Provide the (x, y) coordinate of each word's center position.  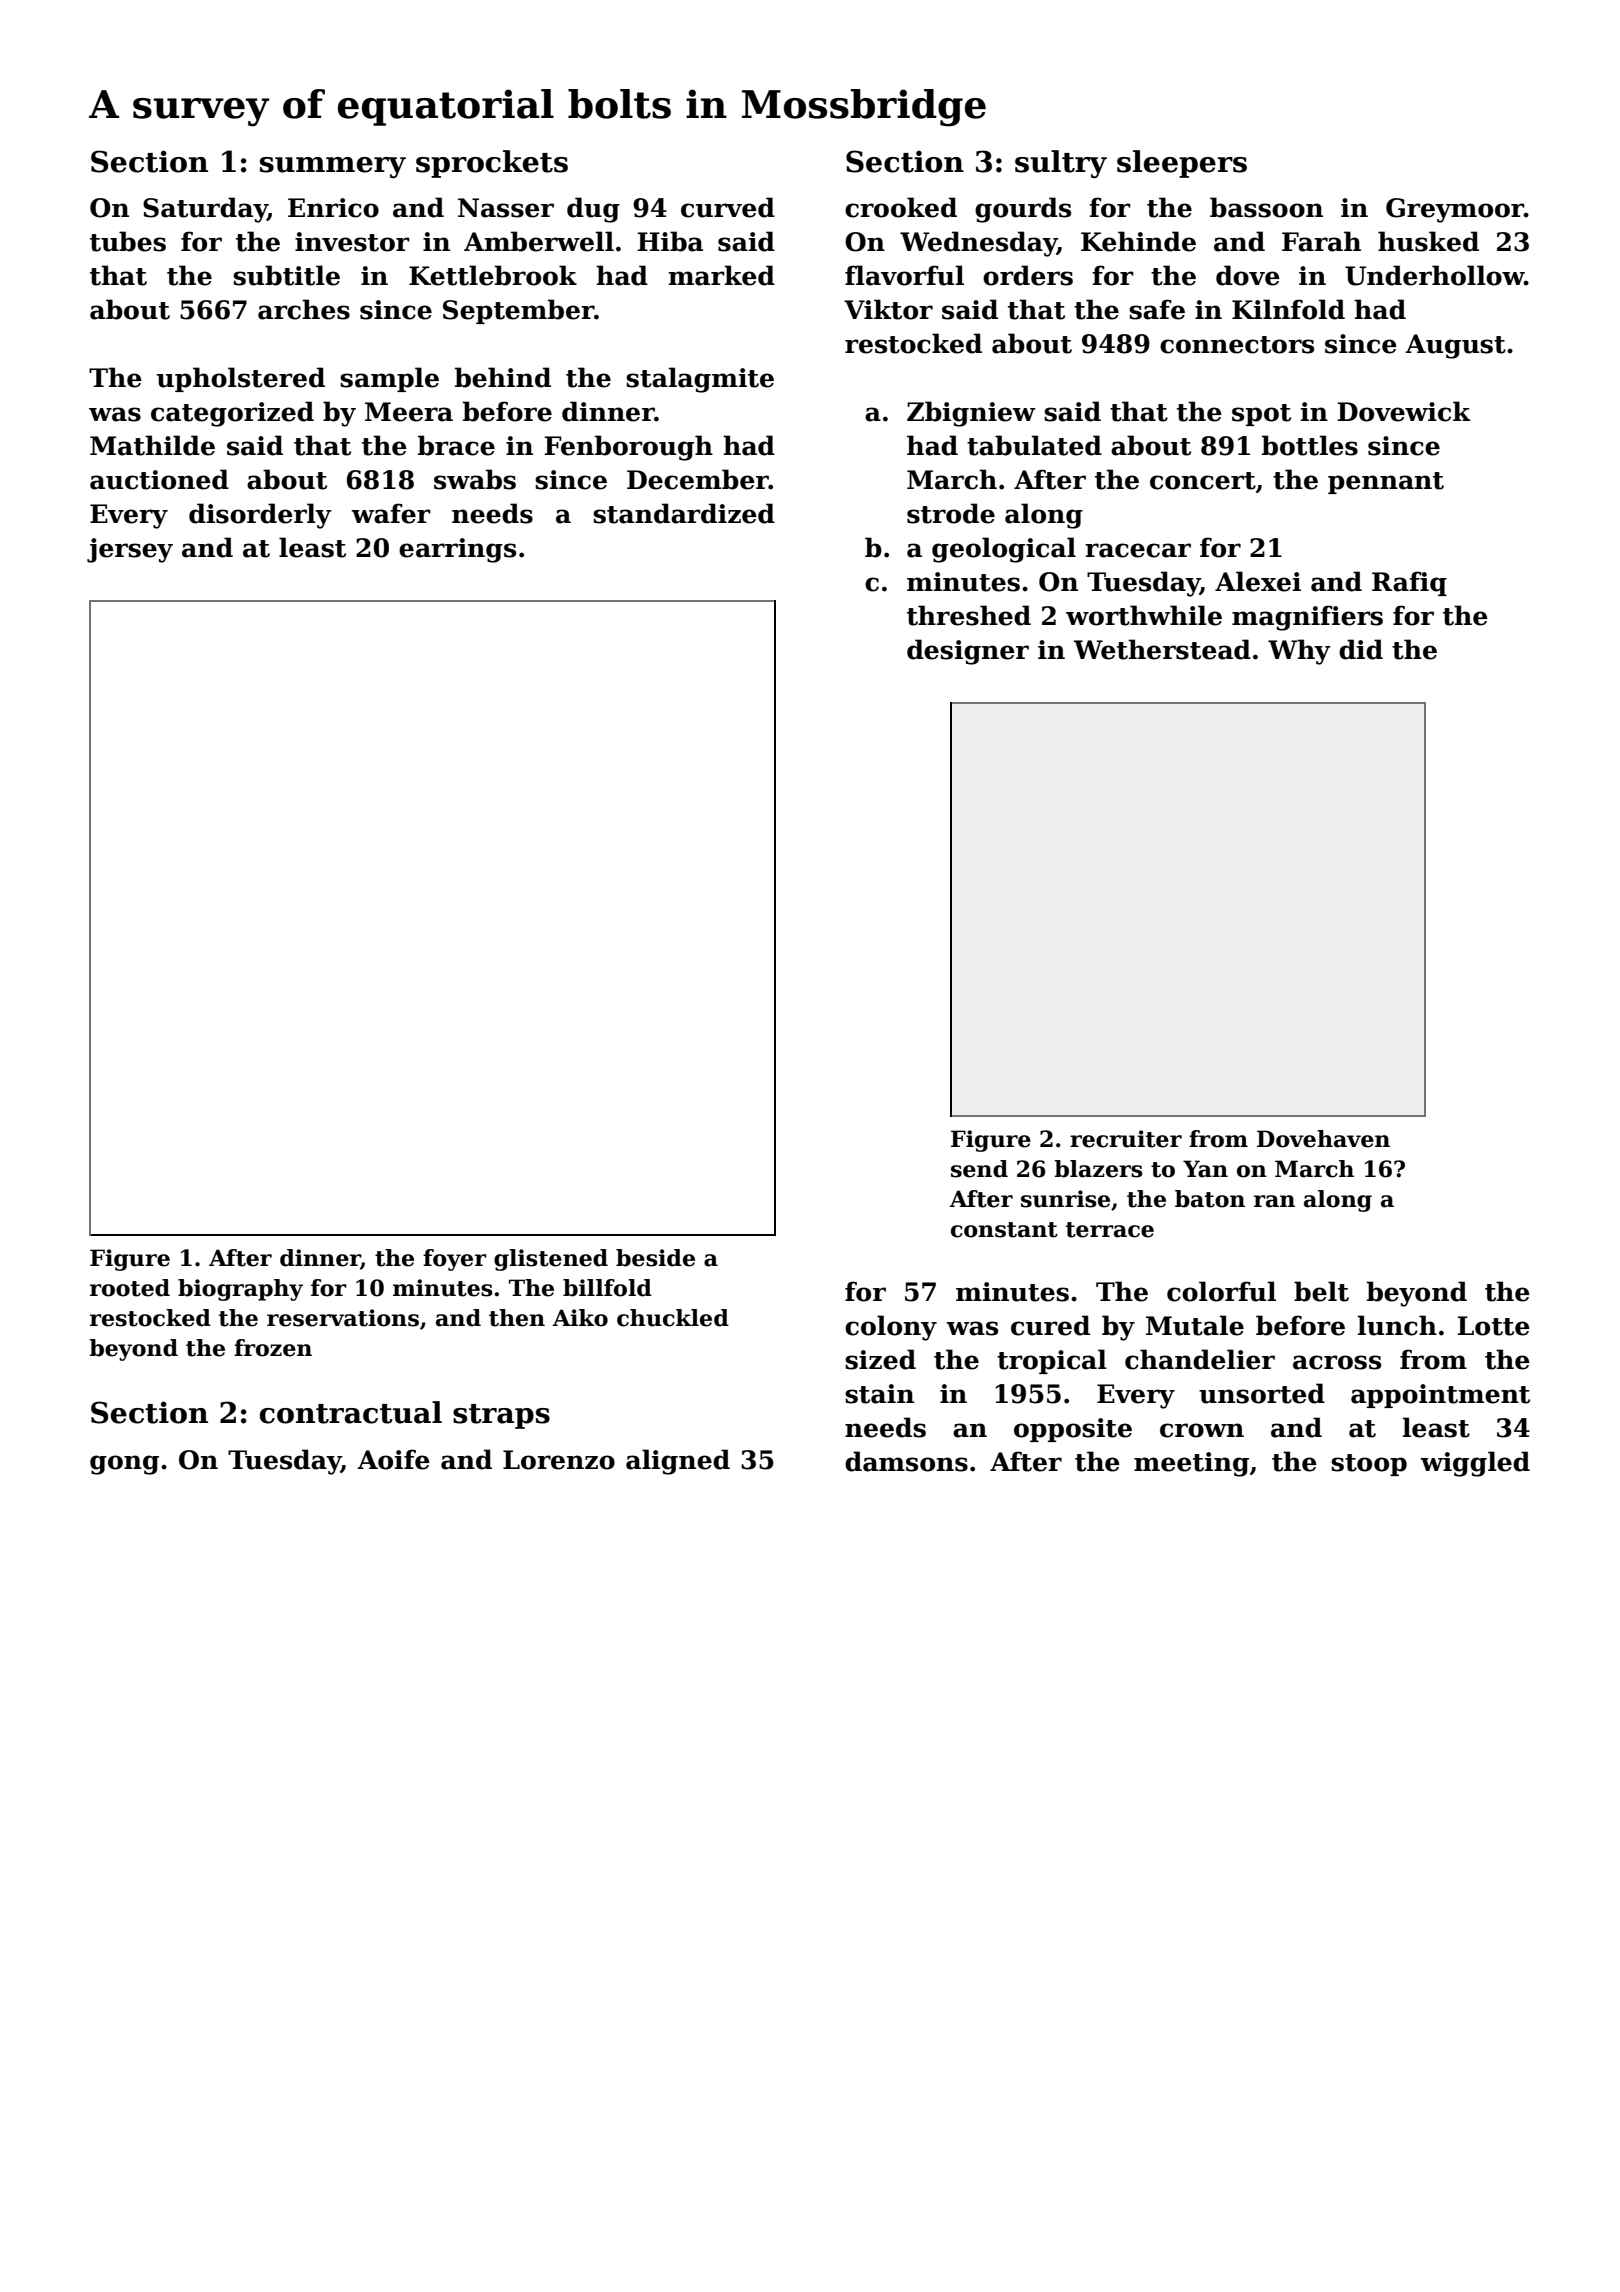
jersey (130, 550)
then (517, 1318)
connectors (1237, 345)
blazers (1099, 1169)
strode (951, 513)
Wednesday (978, 244)
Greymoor (1455, 210)
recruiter (1126, 1139)
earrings (457, 550)
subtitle (286, 275)
